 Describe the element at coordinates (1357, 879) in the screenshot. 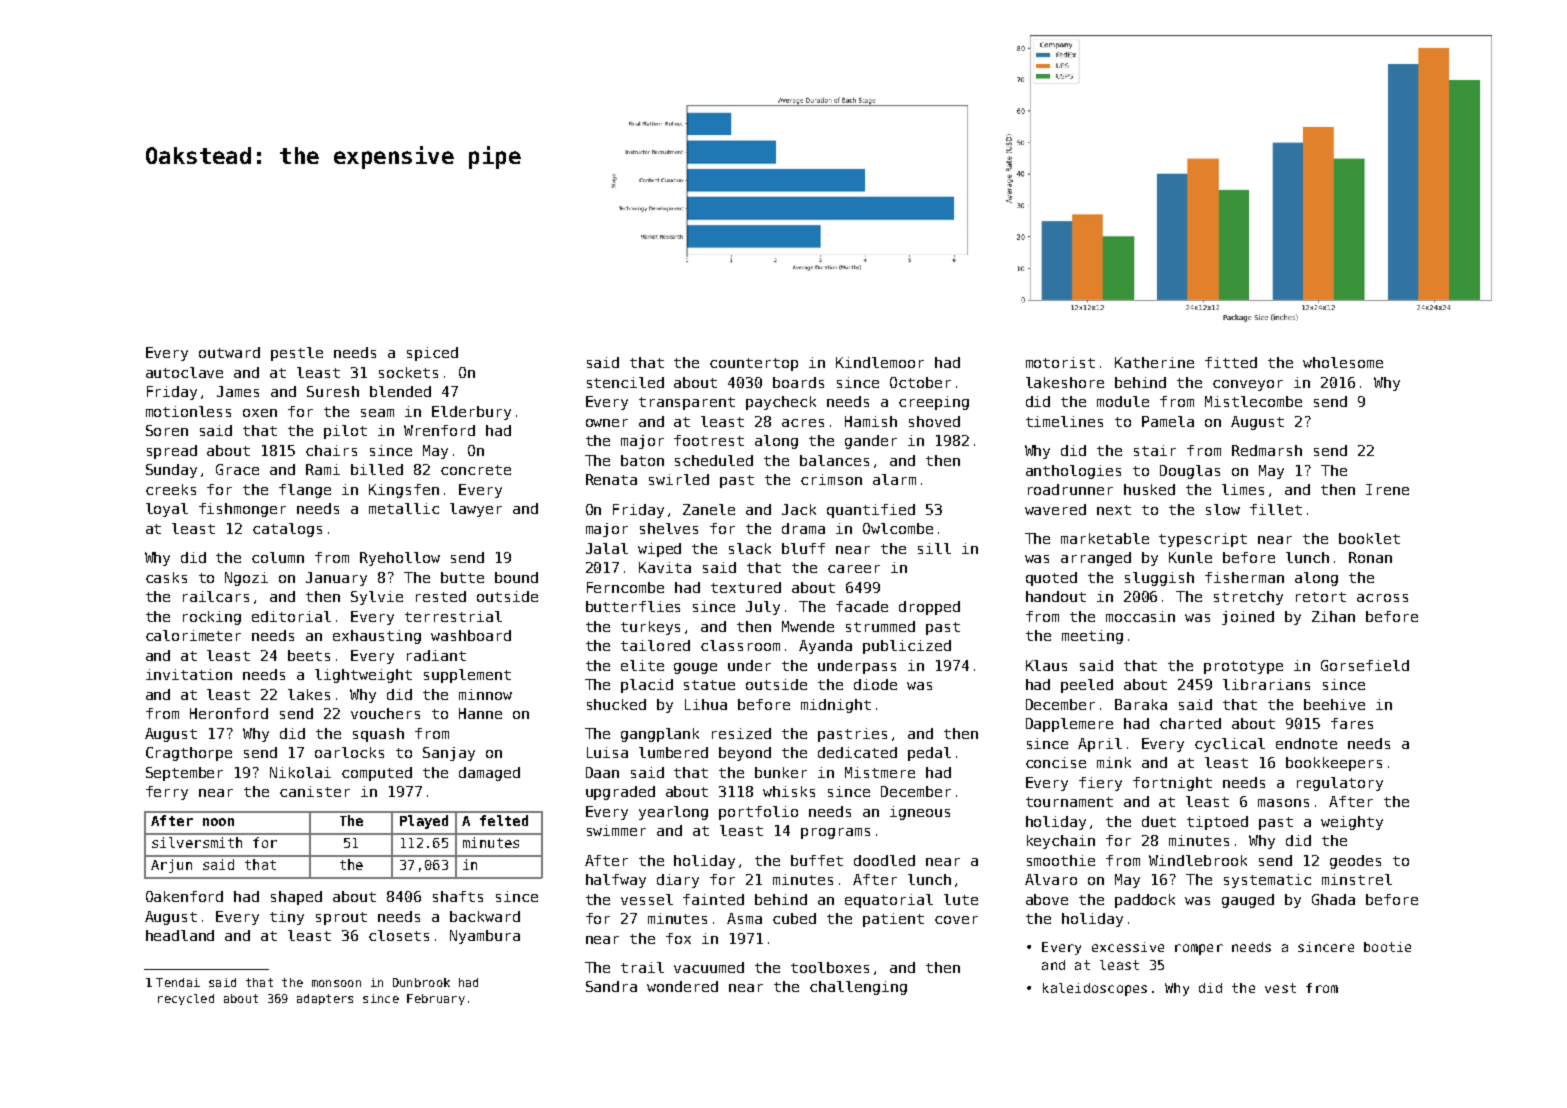

I see `minstrel` at that location.
